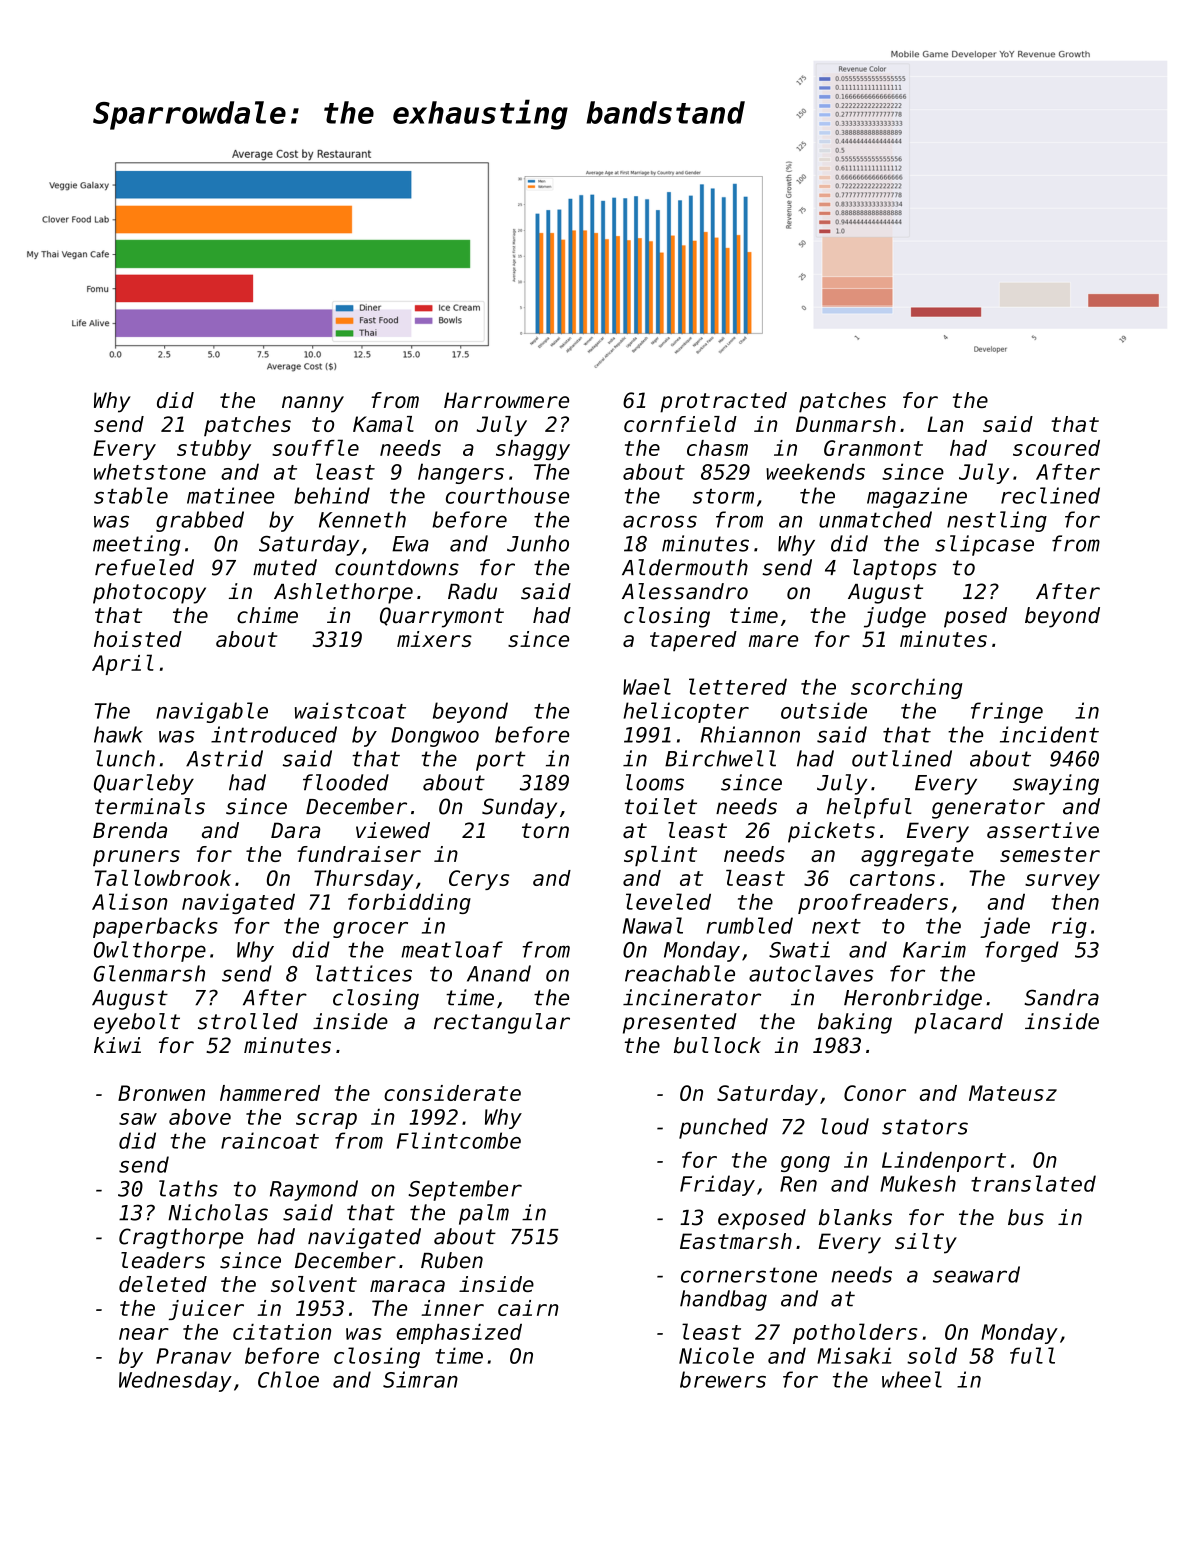 This screenshot has height=1544, width=1193. What do you see at coordinates (1050, 495) in the screenshot?
I see `reclined` at bounding box center [1050, 495].
